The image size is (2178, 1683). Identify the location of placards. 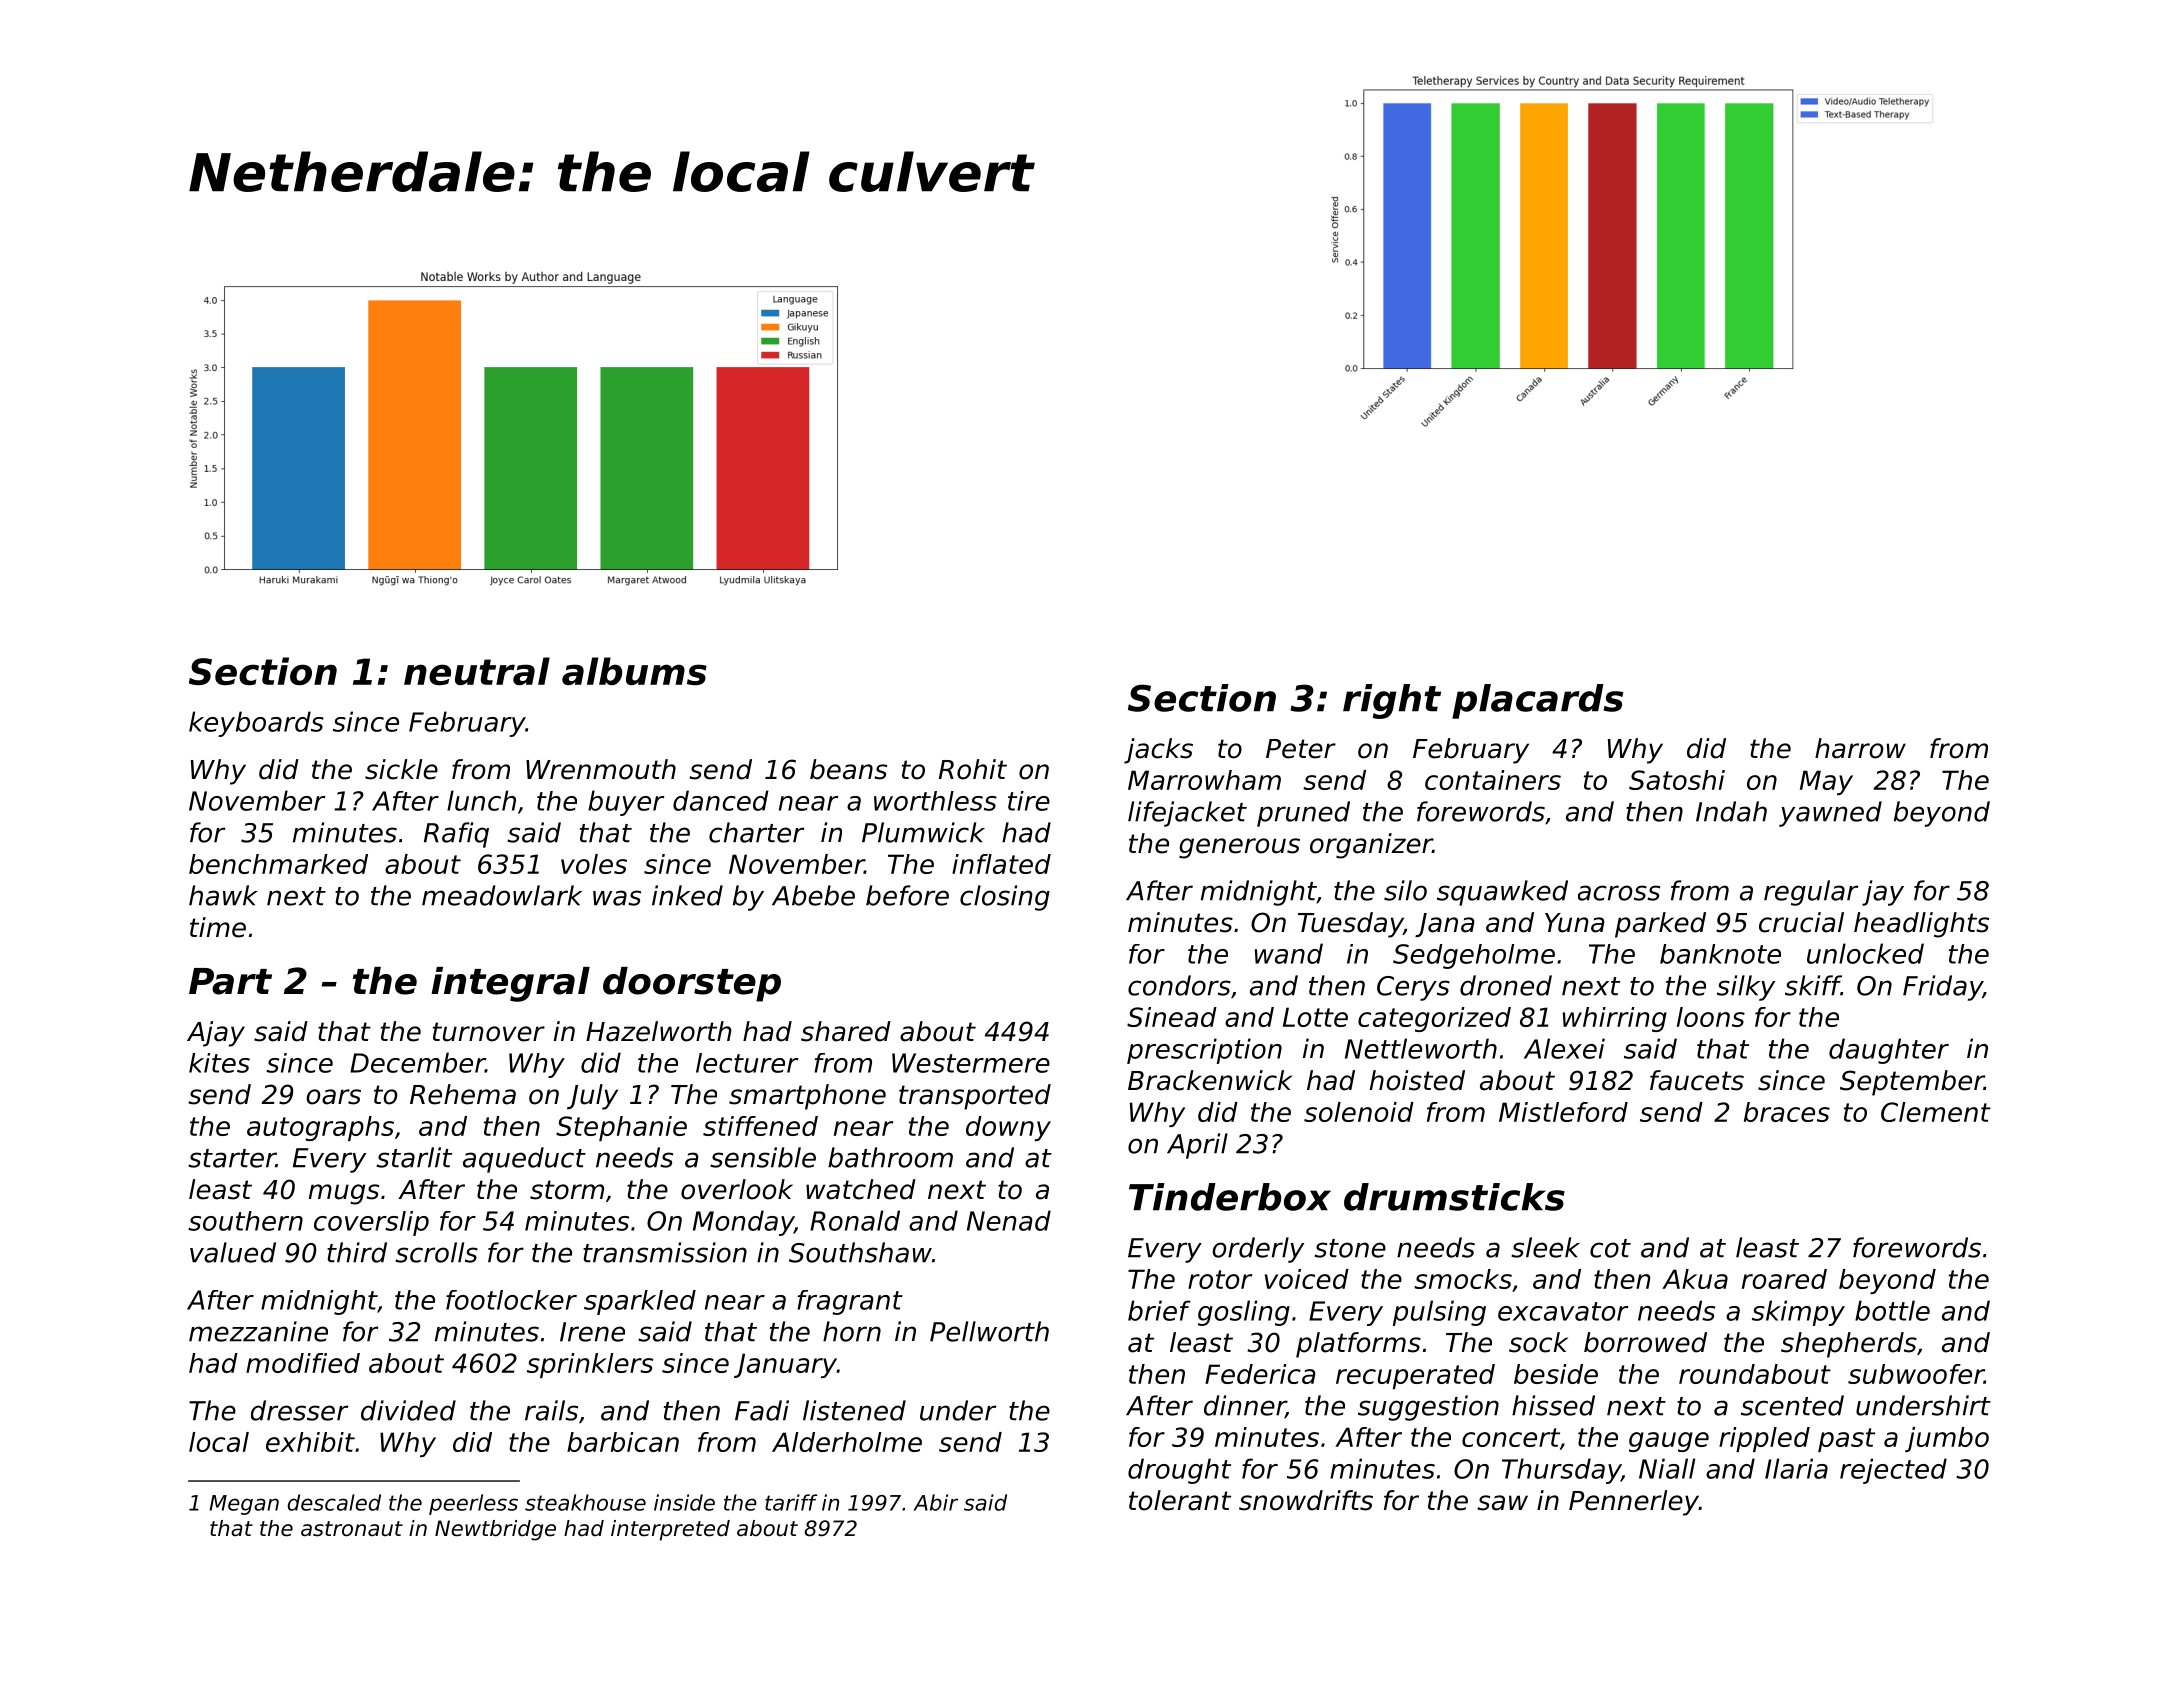
(1537, 701).
